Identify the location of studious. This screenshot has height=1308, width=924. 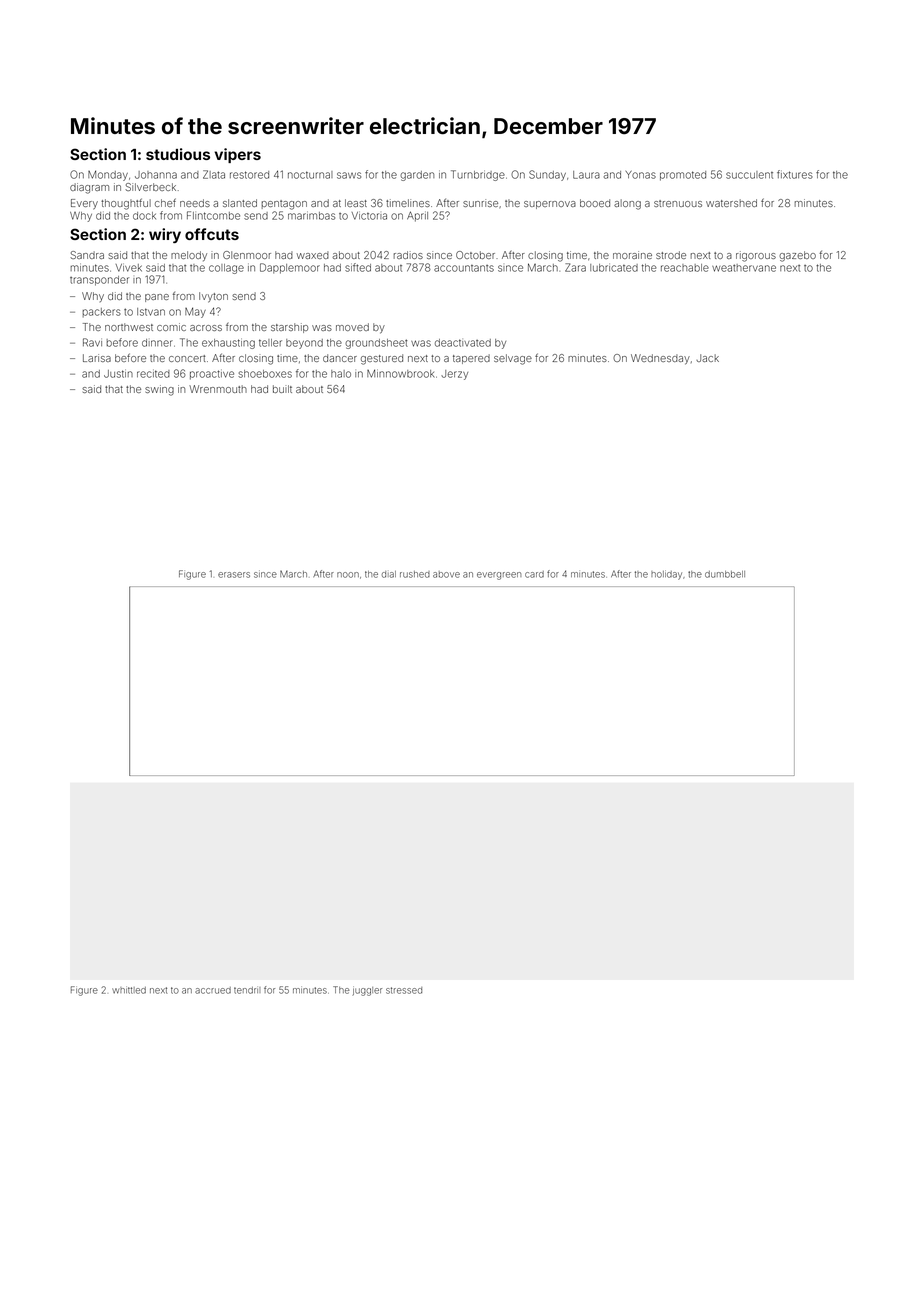
(178, 154).
